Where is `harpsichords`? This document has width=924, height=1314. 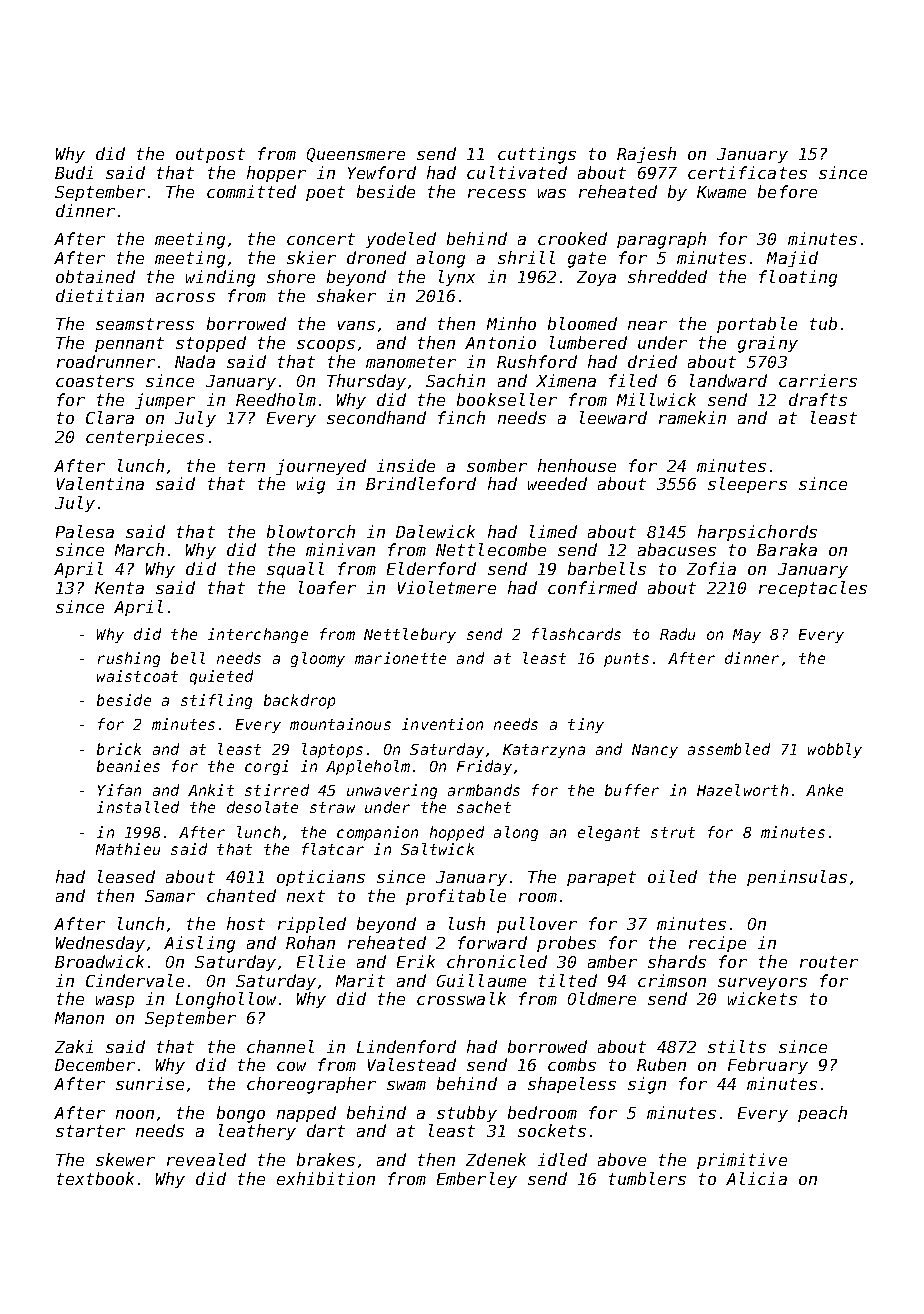
harpsichords is located at coordinates (757, 533).
